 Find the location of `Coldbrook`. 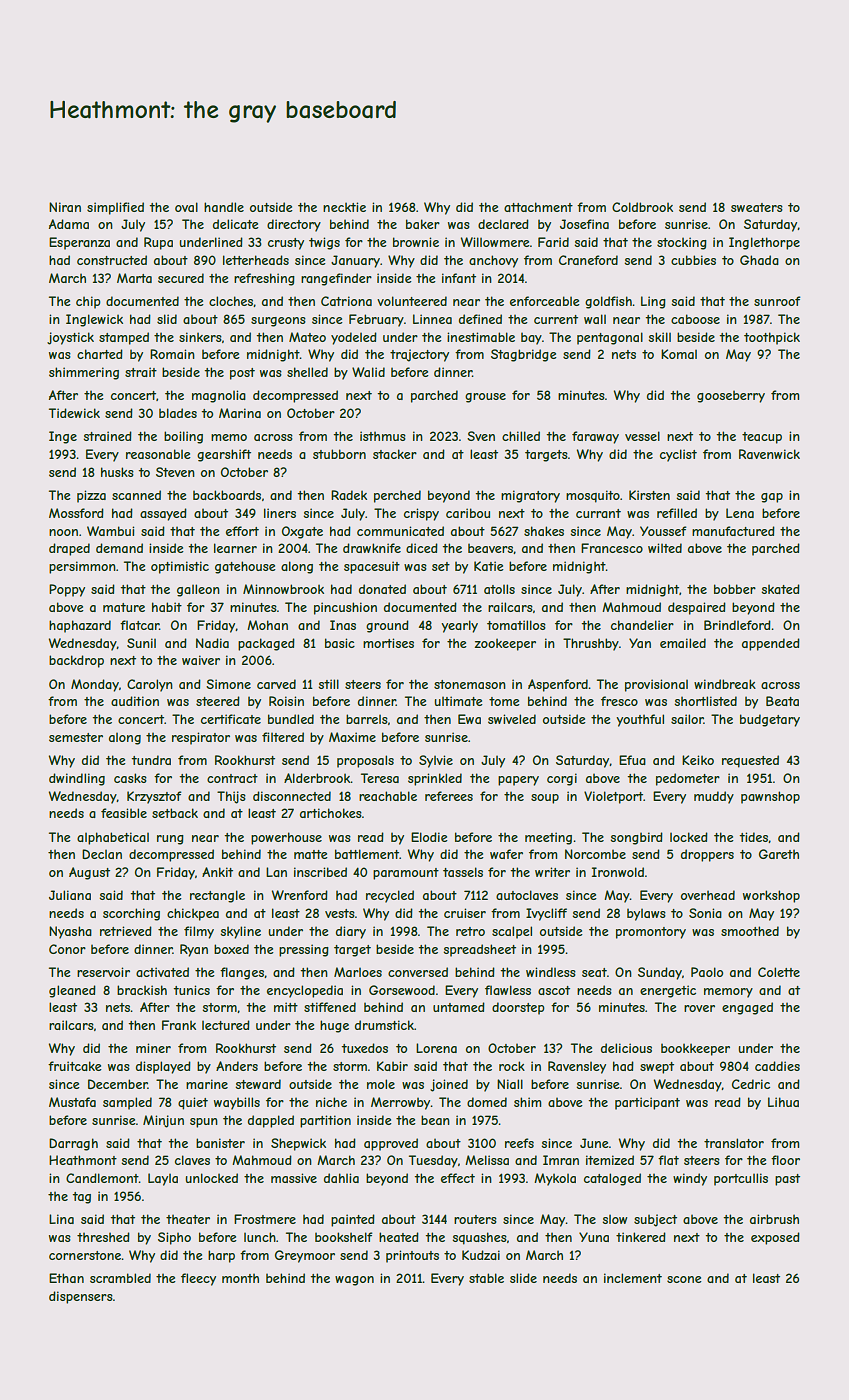

Coldbrook is located at coordinates (642, 207).
